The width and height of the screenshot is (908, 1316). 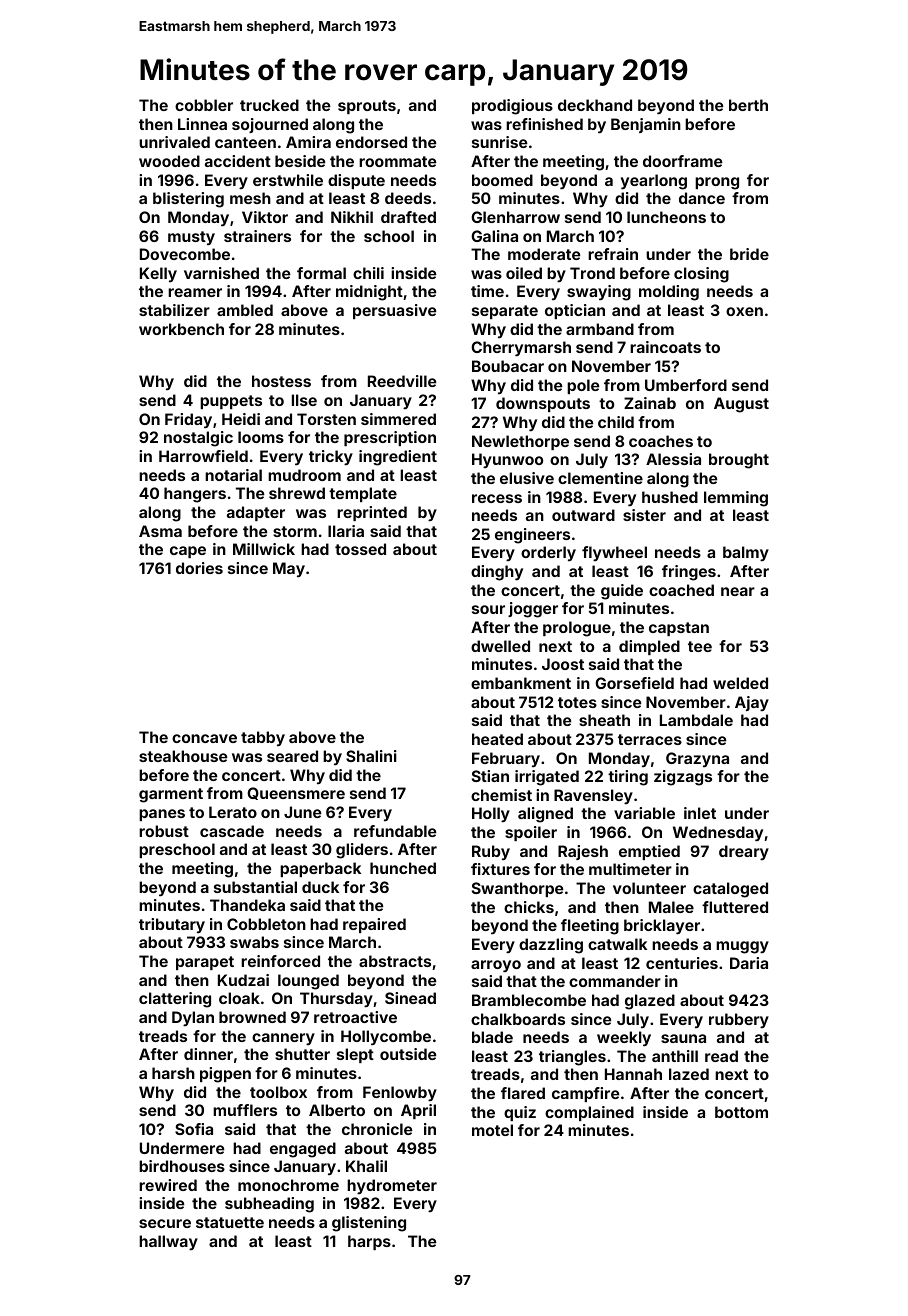 What do you see at coordinates (369, 1224) in the screenshot?
I see `glistening` at bounding box center [369, 1224].
